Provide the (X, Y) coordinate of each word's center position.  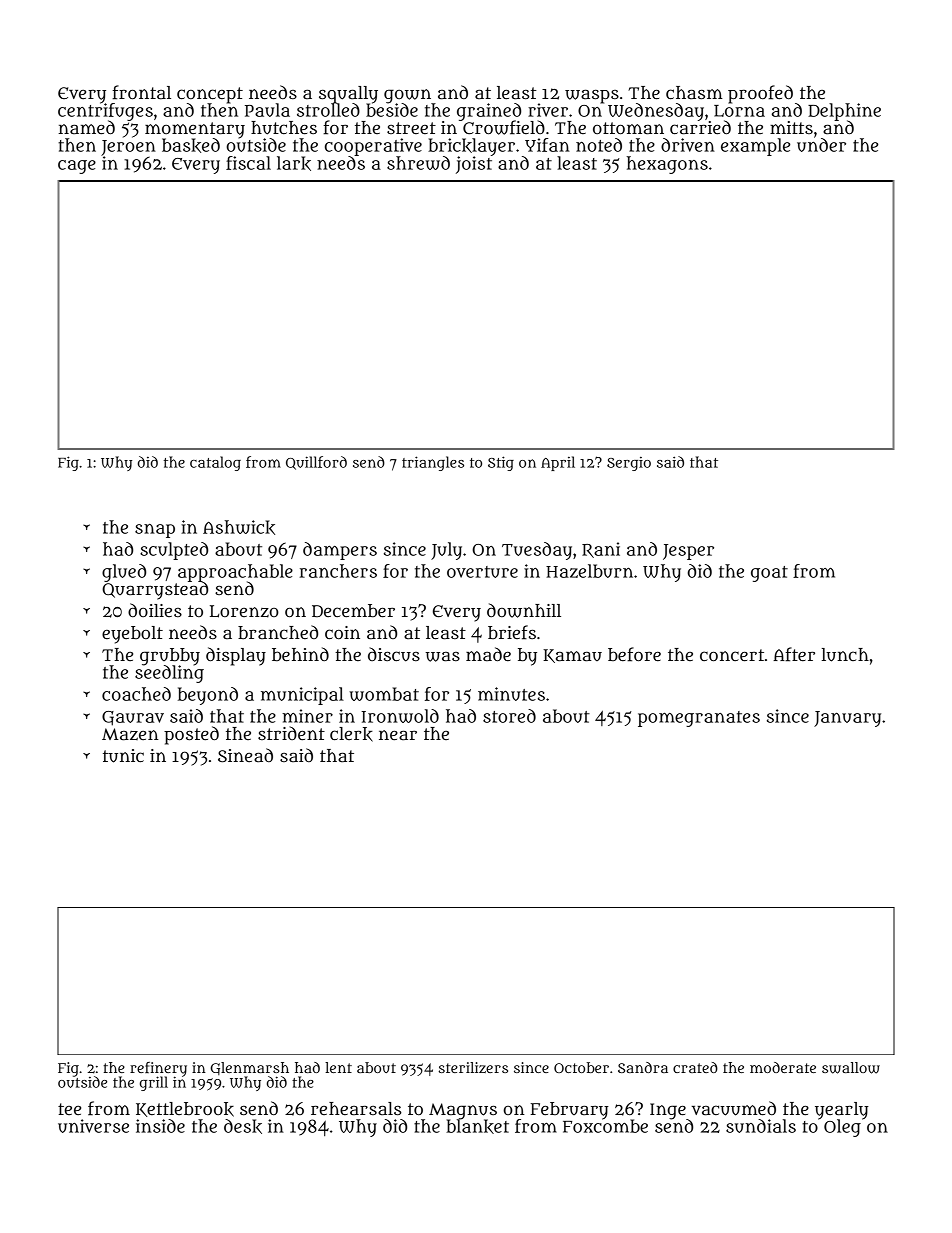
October (581, 1067)
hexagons (667, 165)
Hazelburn (589, 571)
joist (474, 165)
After (794, 654)
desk (243, 1126)
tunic (123, 756)
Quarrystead (155, 590)
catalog (215, 463)
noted (599, 145)
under (821, 145)
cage (77, 167)
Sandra (643, 1067)
